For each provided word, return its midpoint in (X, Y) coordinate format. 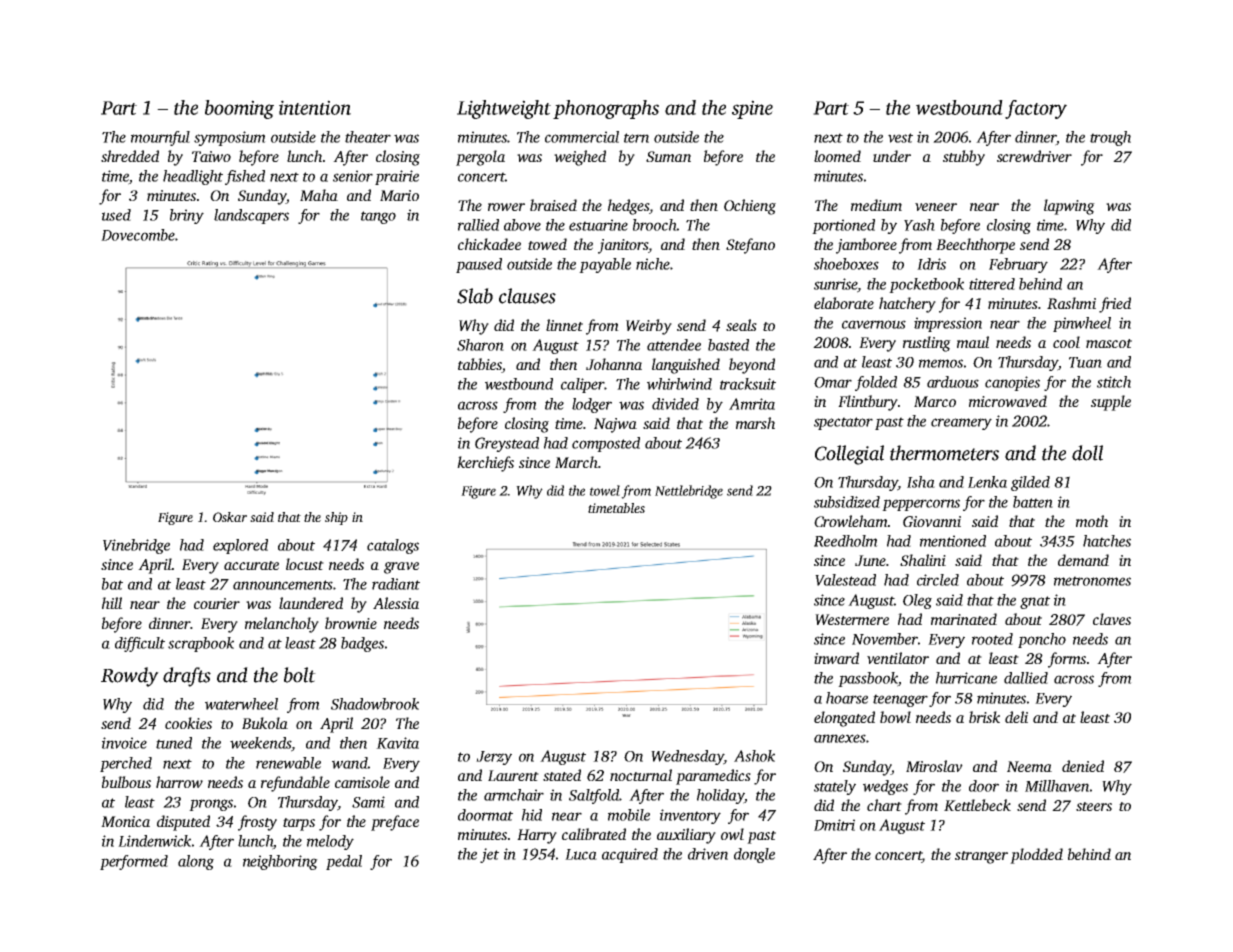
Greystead (507, 444)
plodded (1036, 856)
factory (1036, 109)
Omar (833, 382)
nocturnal (641, 775)
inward (836, 658)
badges (362, 644)
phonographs (606, 109)
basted (728, 345)
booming (239, 109)
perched (126, 764)
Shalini (923, 560)
